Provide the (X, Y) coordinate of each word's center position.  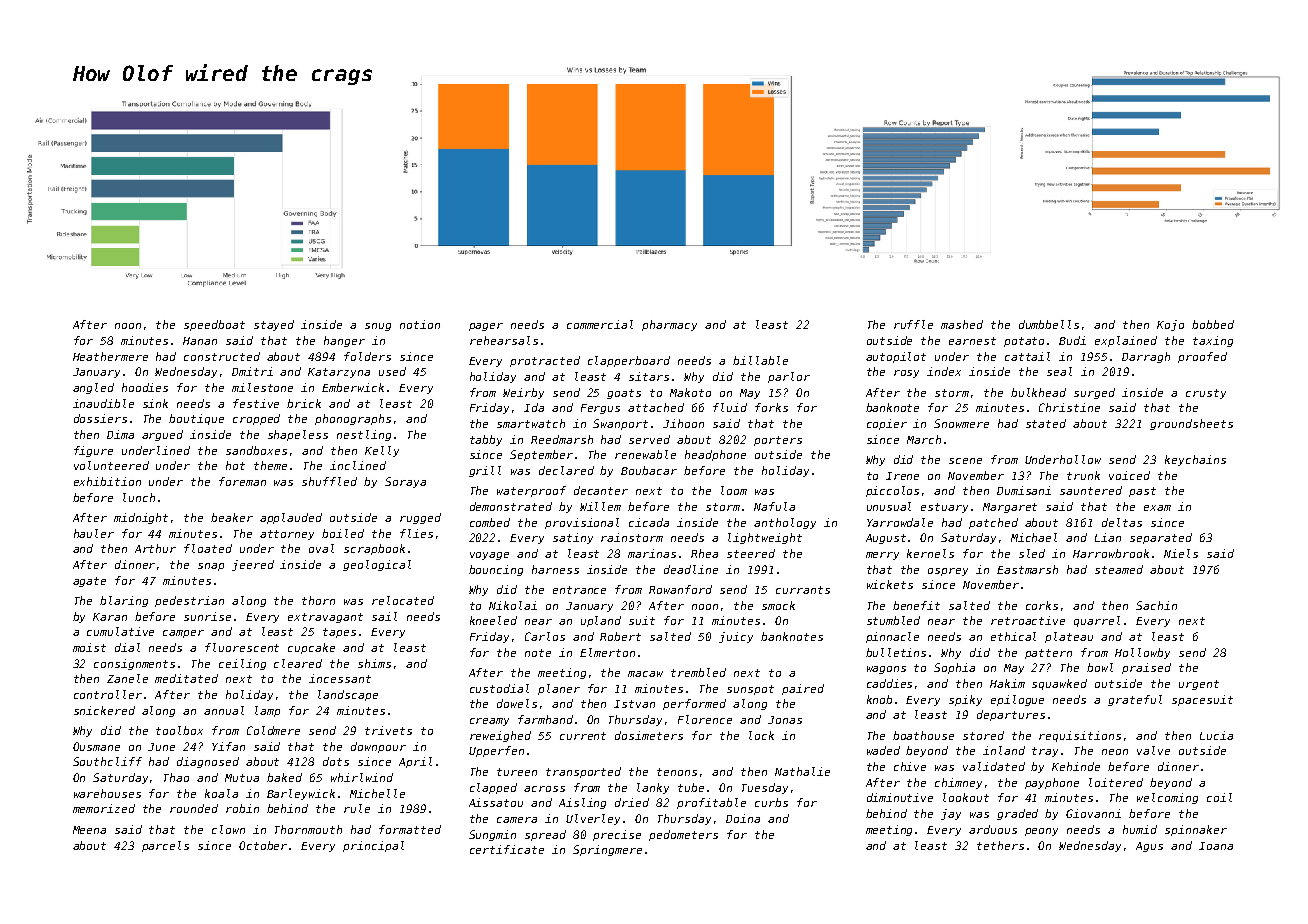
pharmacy (669, 325)
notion (420, 324)
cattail (1027, 356)
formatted (410, 829)
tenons (677, 772)
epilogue (1017, 700)
